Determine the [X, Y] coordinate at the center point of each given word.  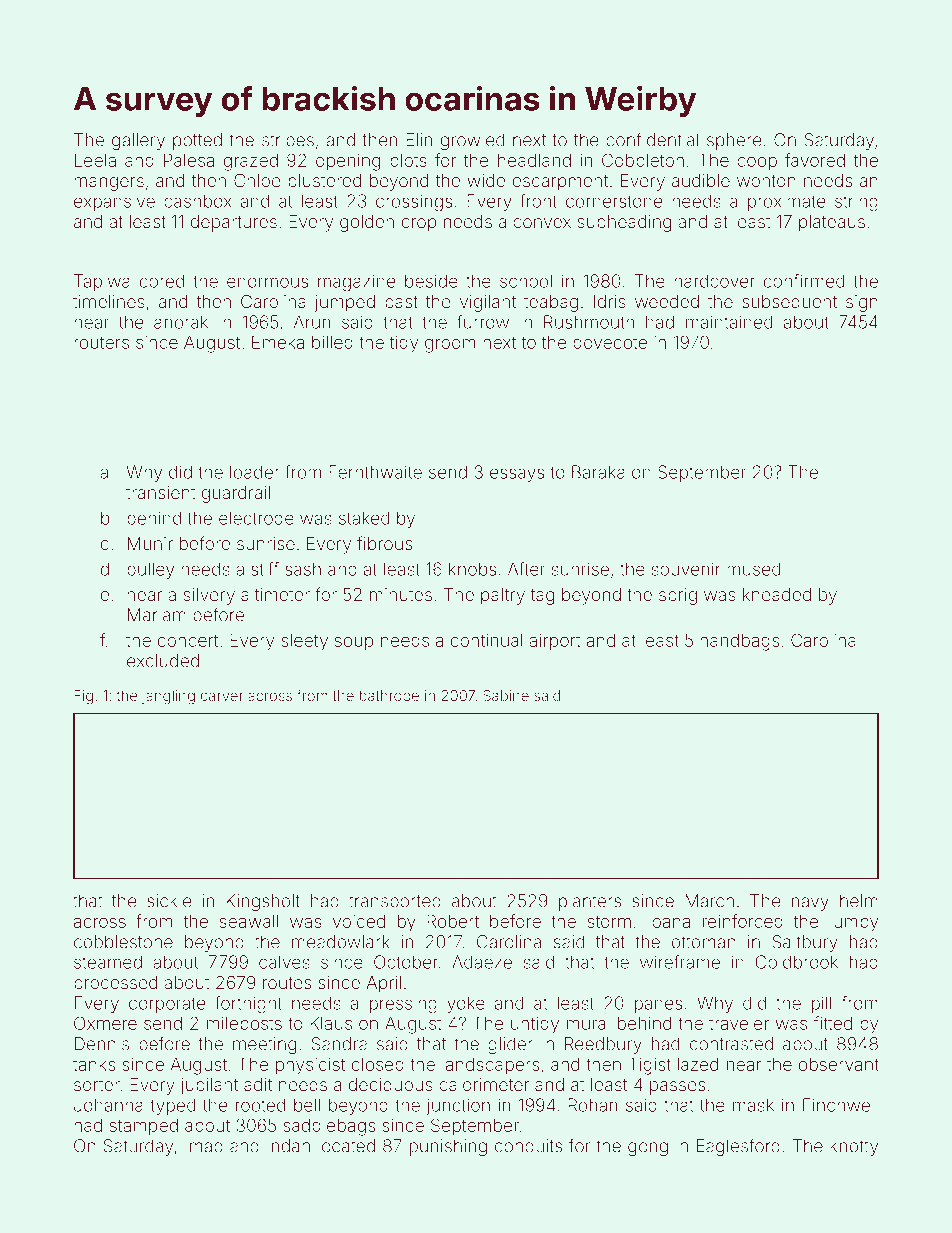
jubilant [209, 1086]
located [346, 1146]
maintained [729, 322]
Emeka [278, 342]
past [401, 304]
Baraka [598, 472]
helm [859, 901]
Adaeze [482, 962]
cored [162, 281]
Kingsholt [263, 902]
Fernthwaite [375, 472]
